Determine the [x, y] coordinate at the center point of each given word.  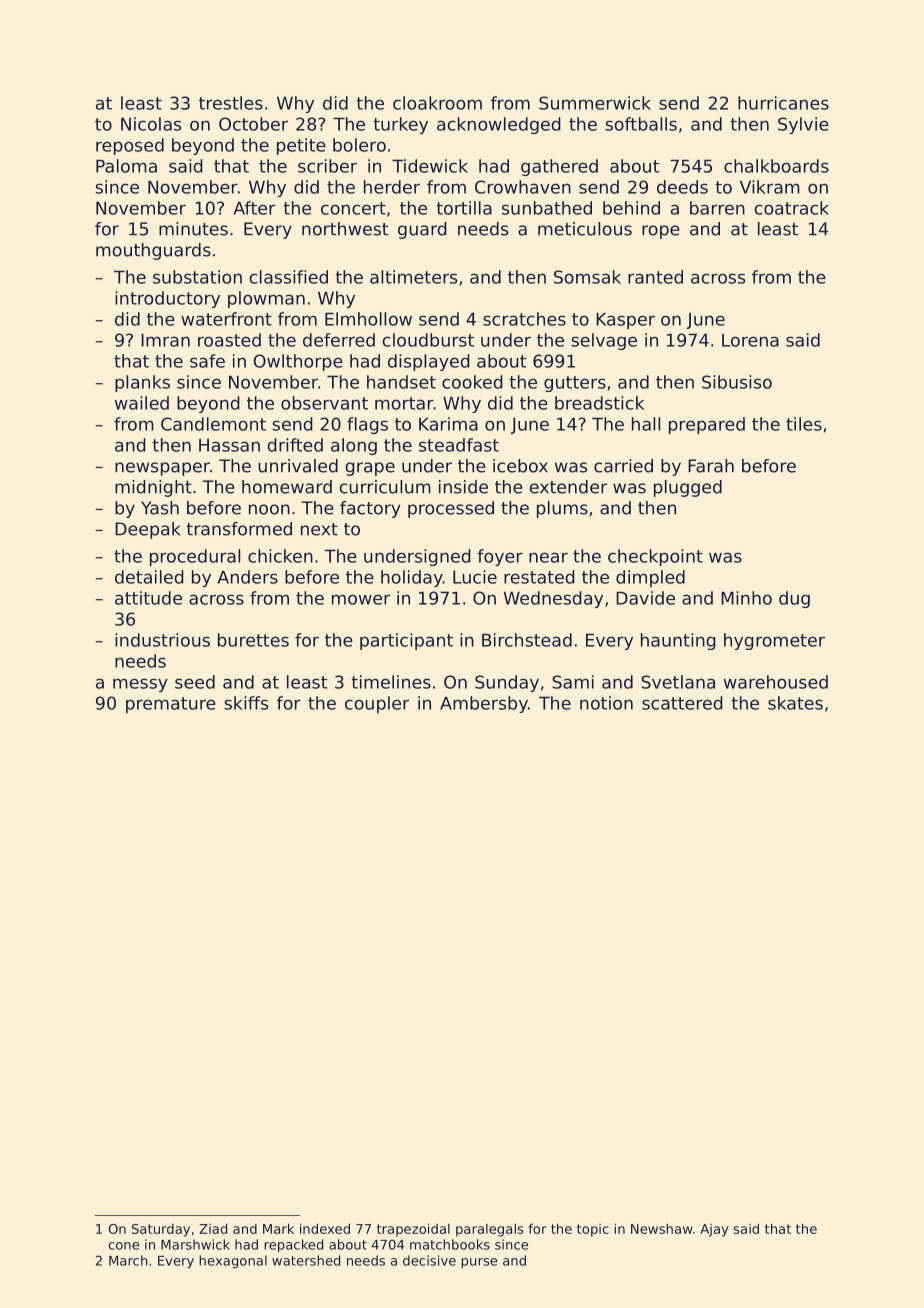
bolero [359, 145]
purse [479, 1263]
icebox [520, 466]
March [128, 1260]
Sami [573, 682]
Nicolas [151, 124]
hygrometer [774, 641]
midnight [153, 488]
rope [661, 232]
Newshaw [662, 1228]
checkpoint [655, 557]
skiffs [246, 703]
